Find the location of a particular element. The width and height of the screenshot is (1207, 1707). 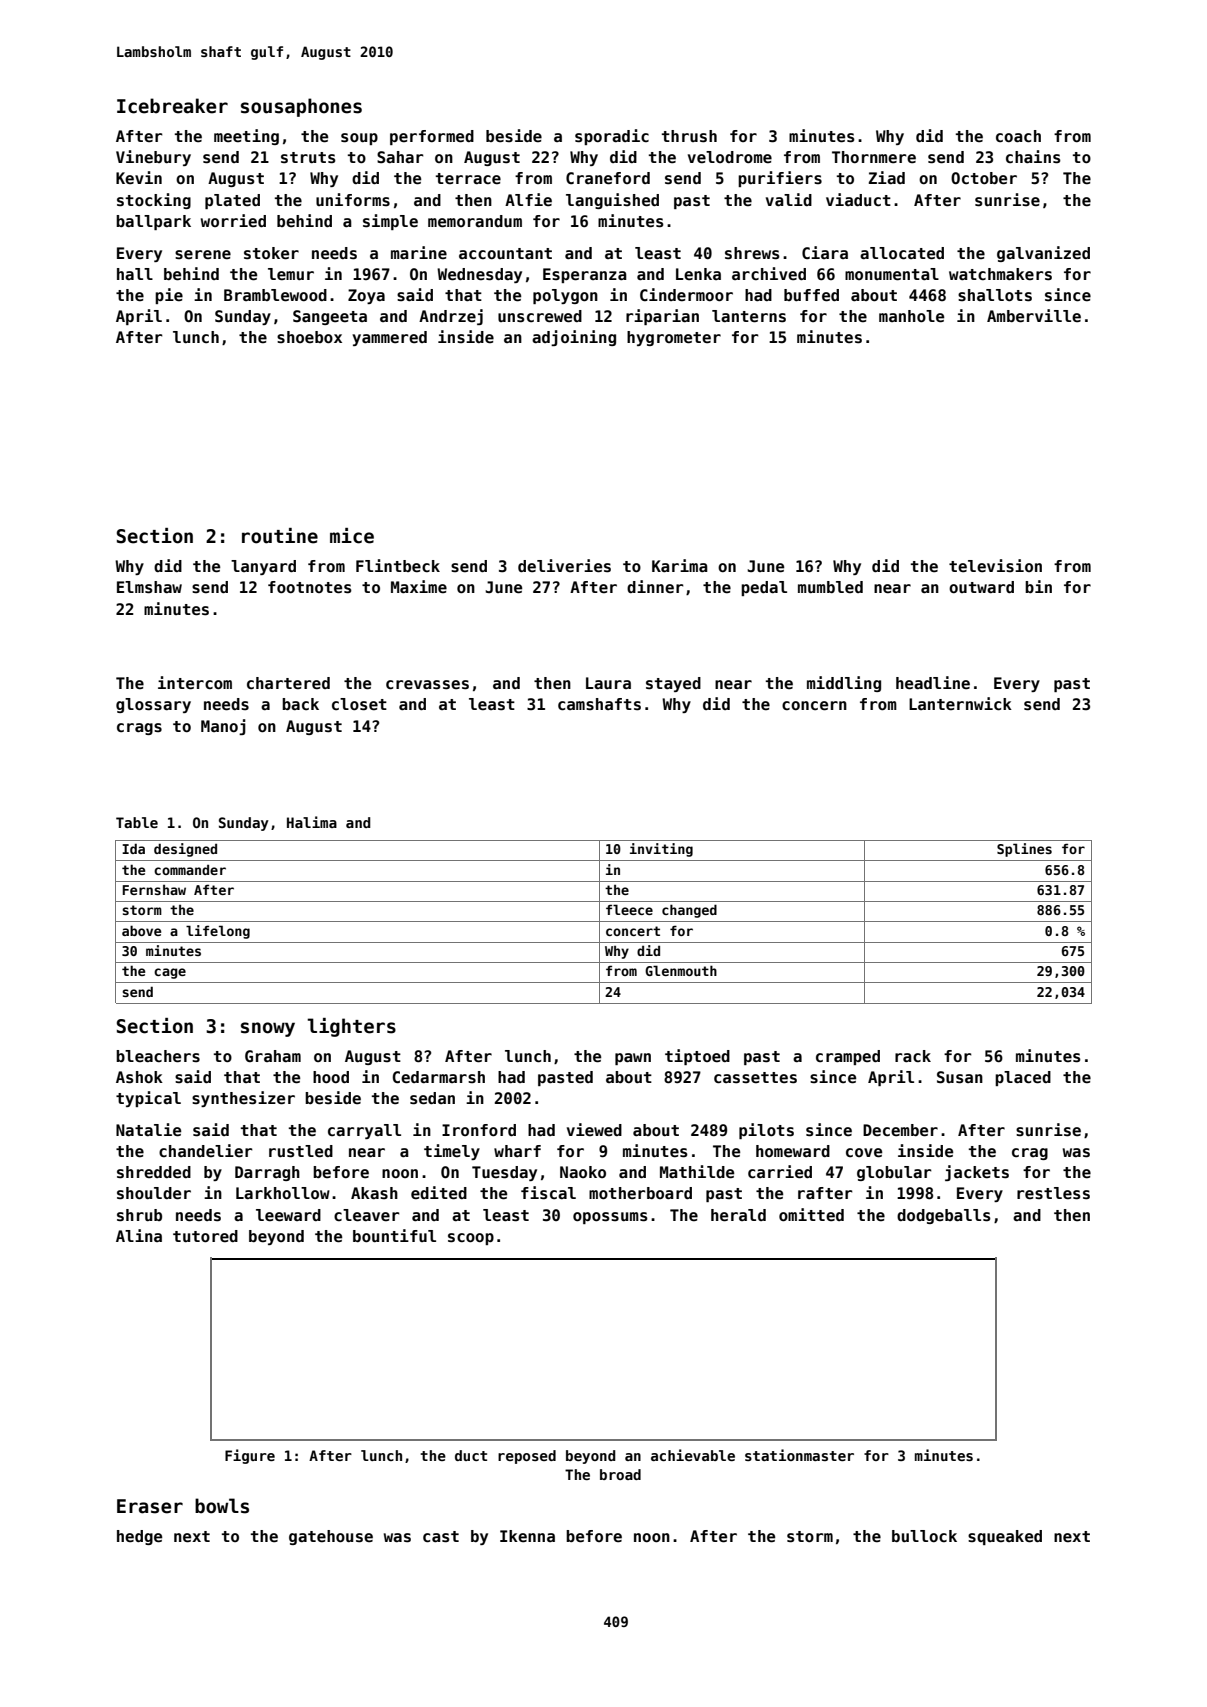

Laura is located at coordinates (608, 683).
